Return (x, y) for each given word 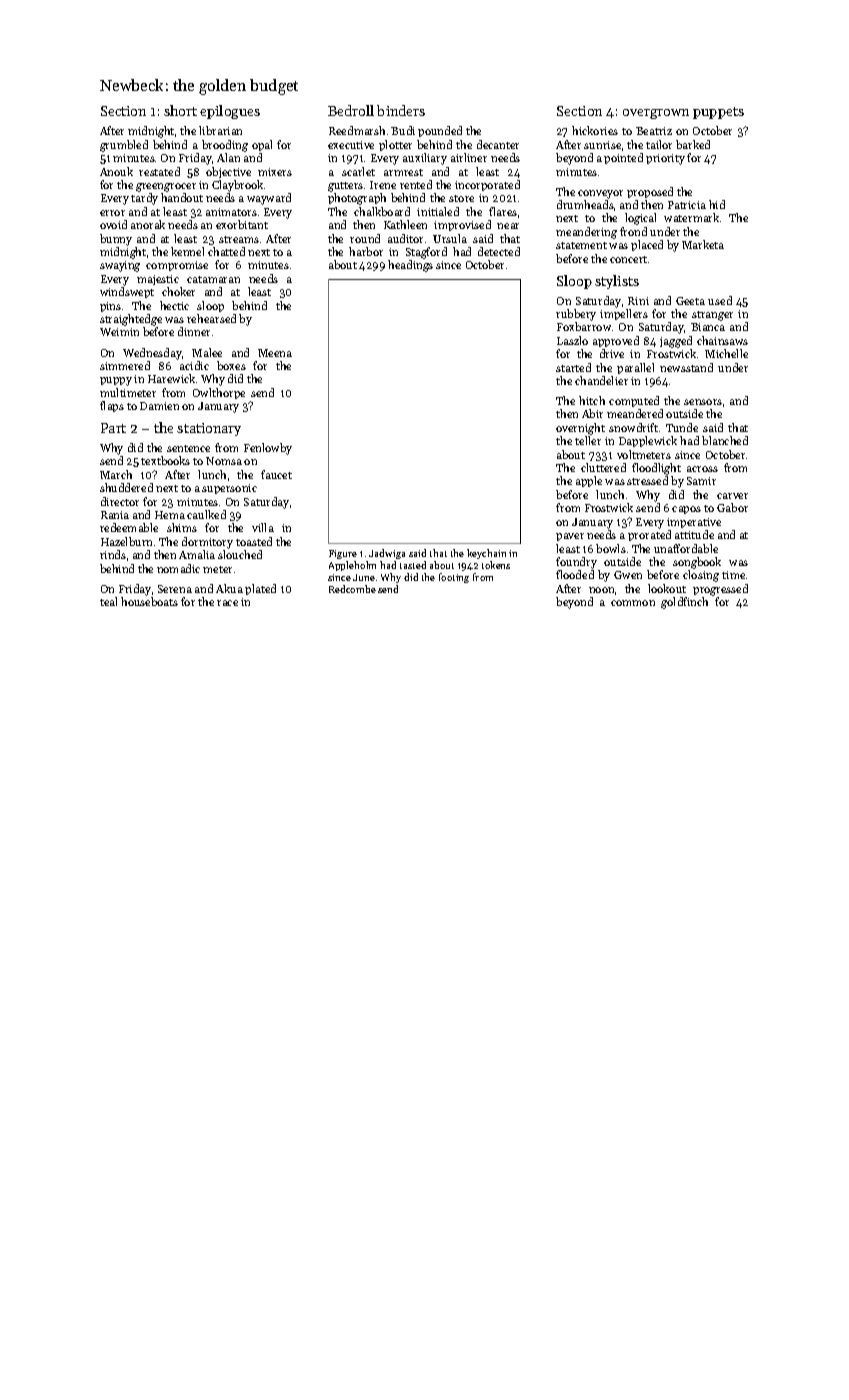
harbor (366, 251)
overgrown (656, 114)
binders (401, 110)
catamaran (213, 279)
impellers (624, 314)
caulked (206, 514)
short (180, 110)
